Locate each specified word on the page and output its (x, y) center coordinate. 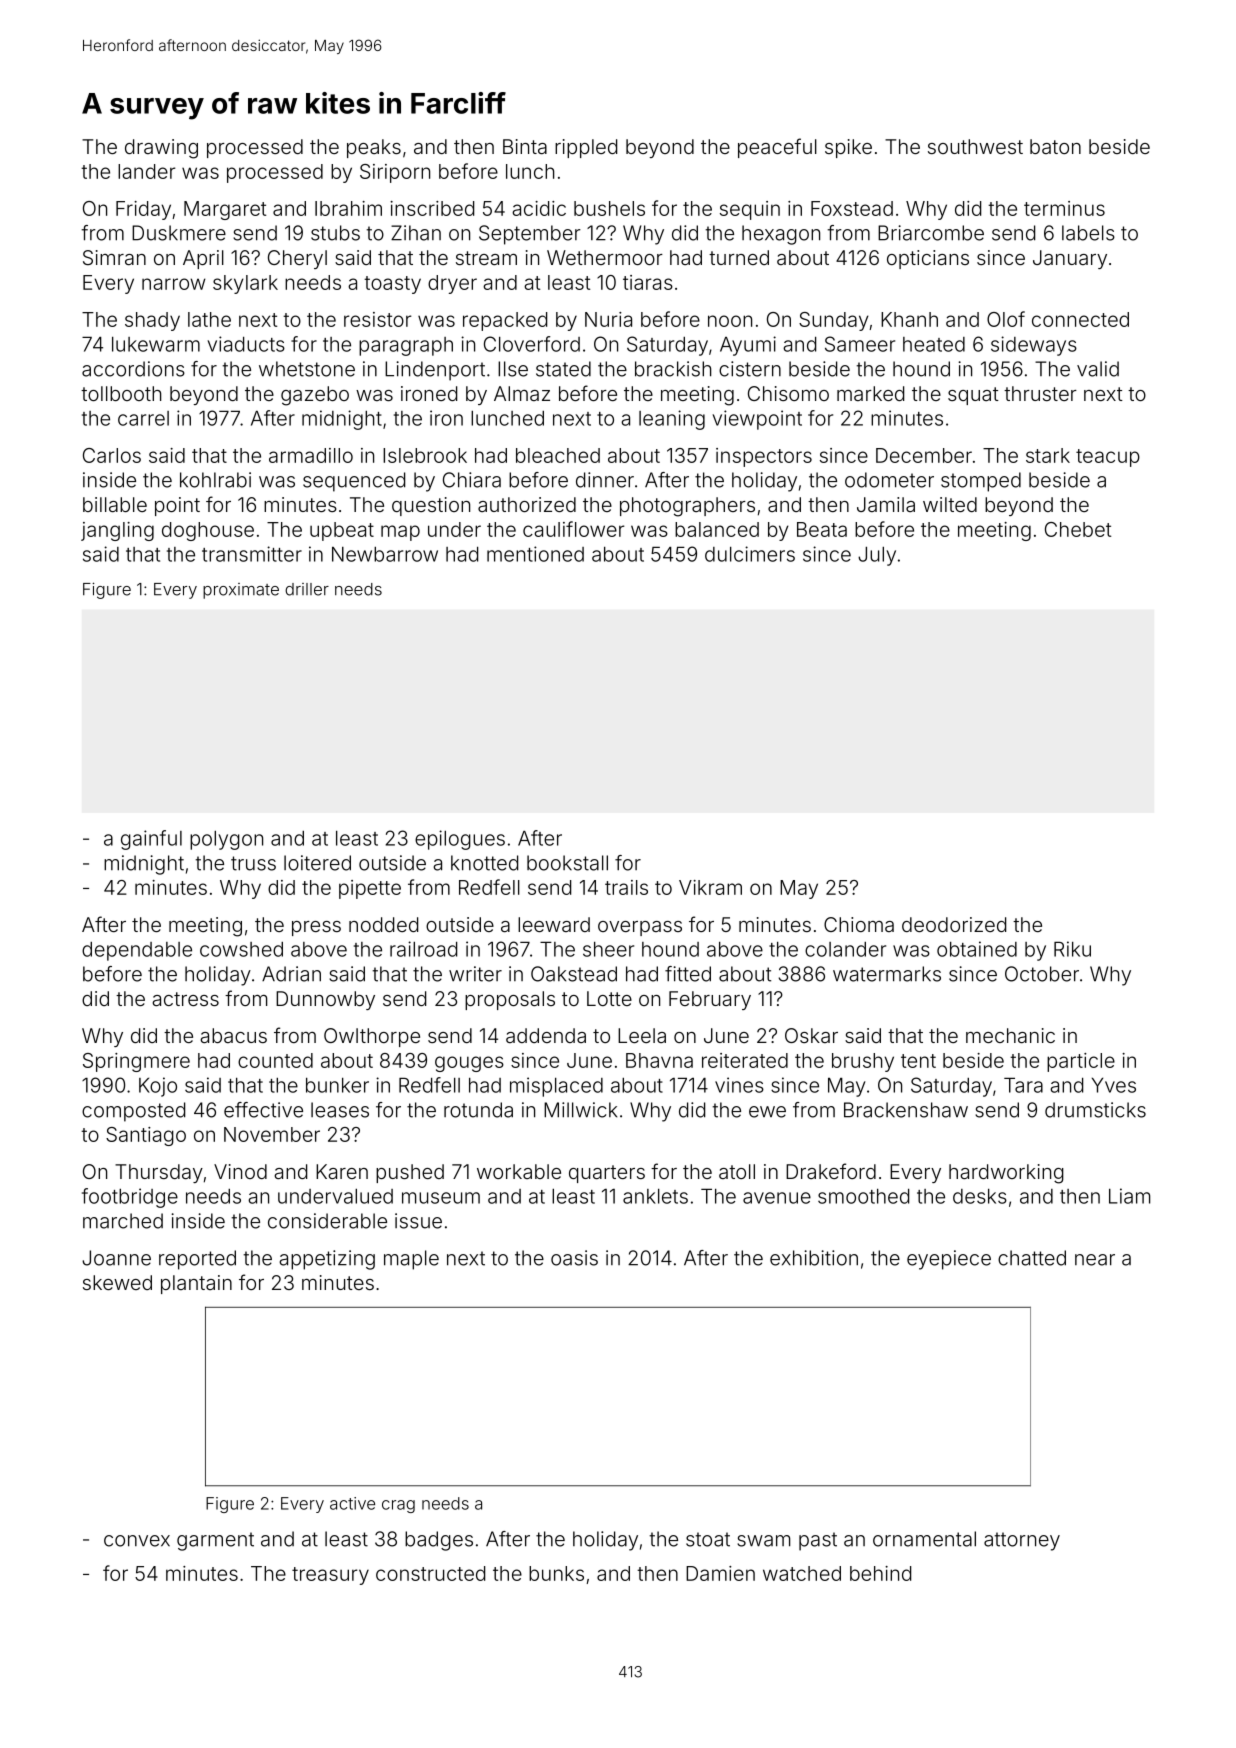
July (877, 556)
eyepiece (949, 1260)
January (1070, 259)
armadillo (311, 455)
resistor (378, 319)
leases (340, 1110)
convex (137, 1541)
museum (441, 1198)
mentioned (535, 554)
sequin (750, 210)
